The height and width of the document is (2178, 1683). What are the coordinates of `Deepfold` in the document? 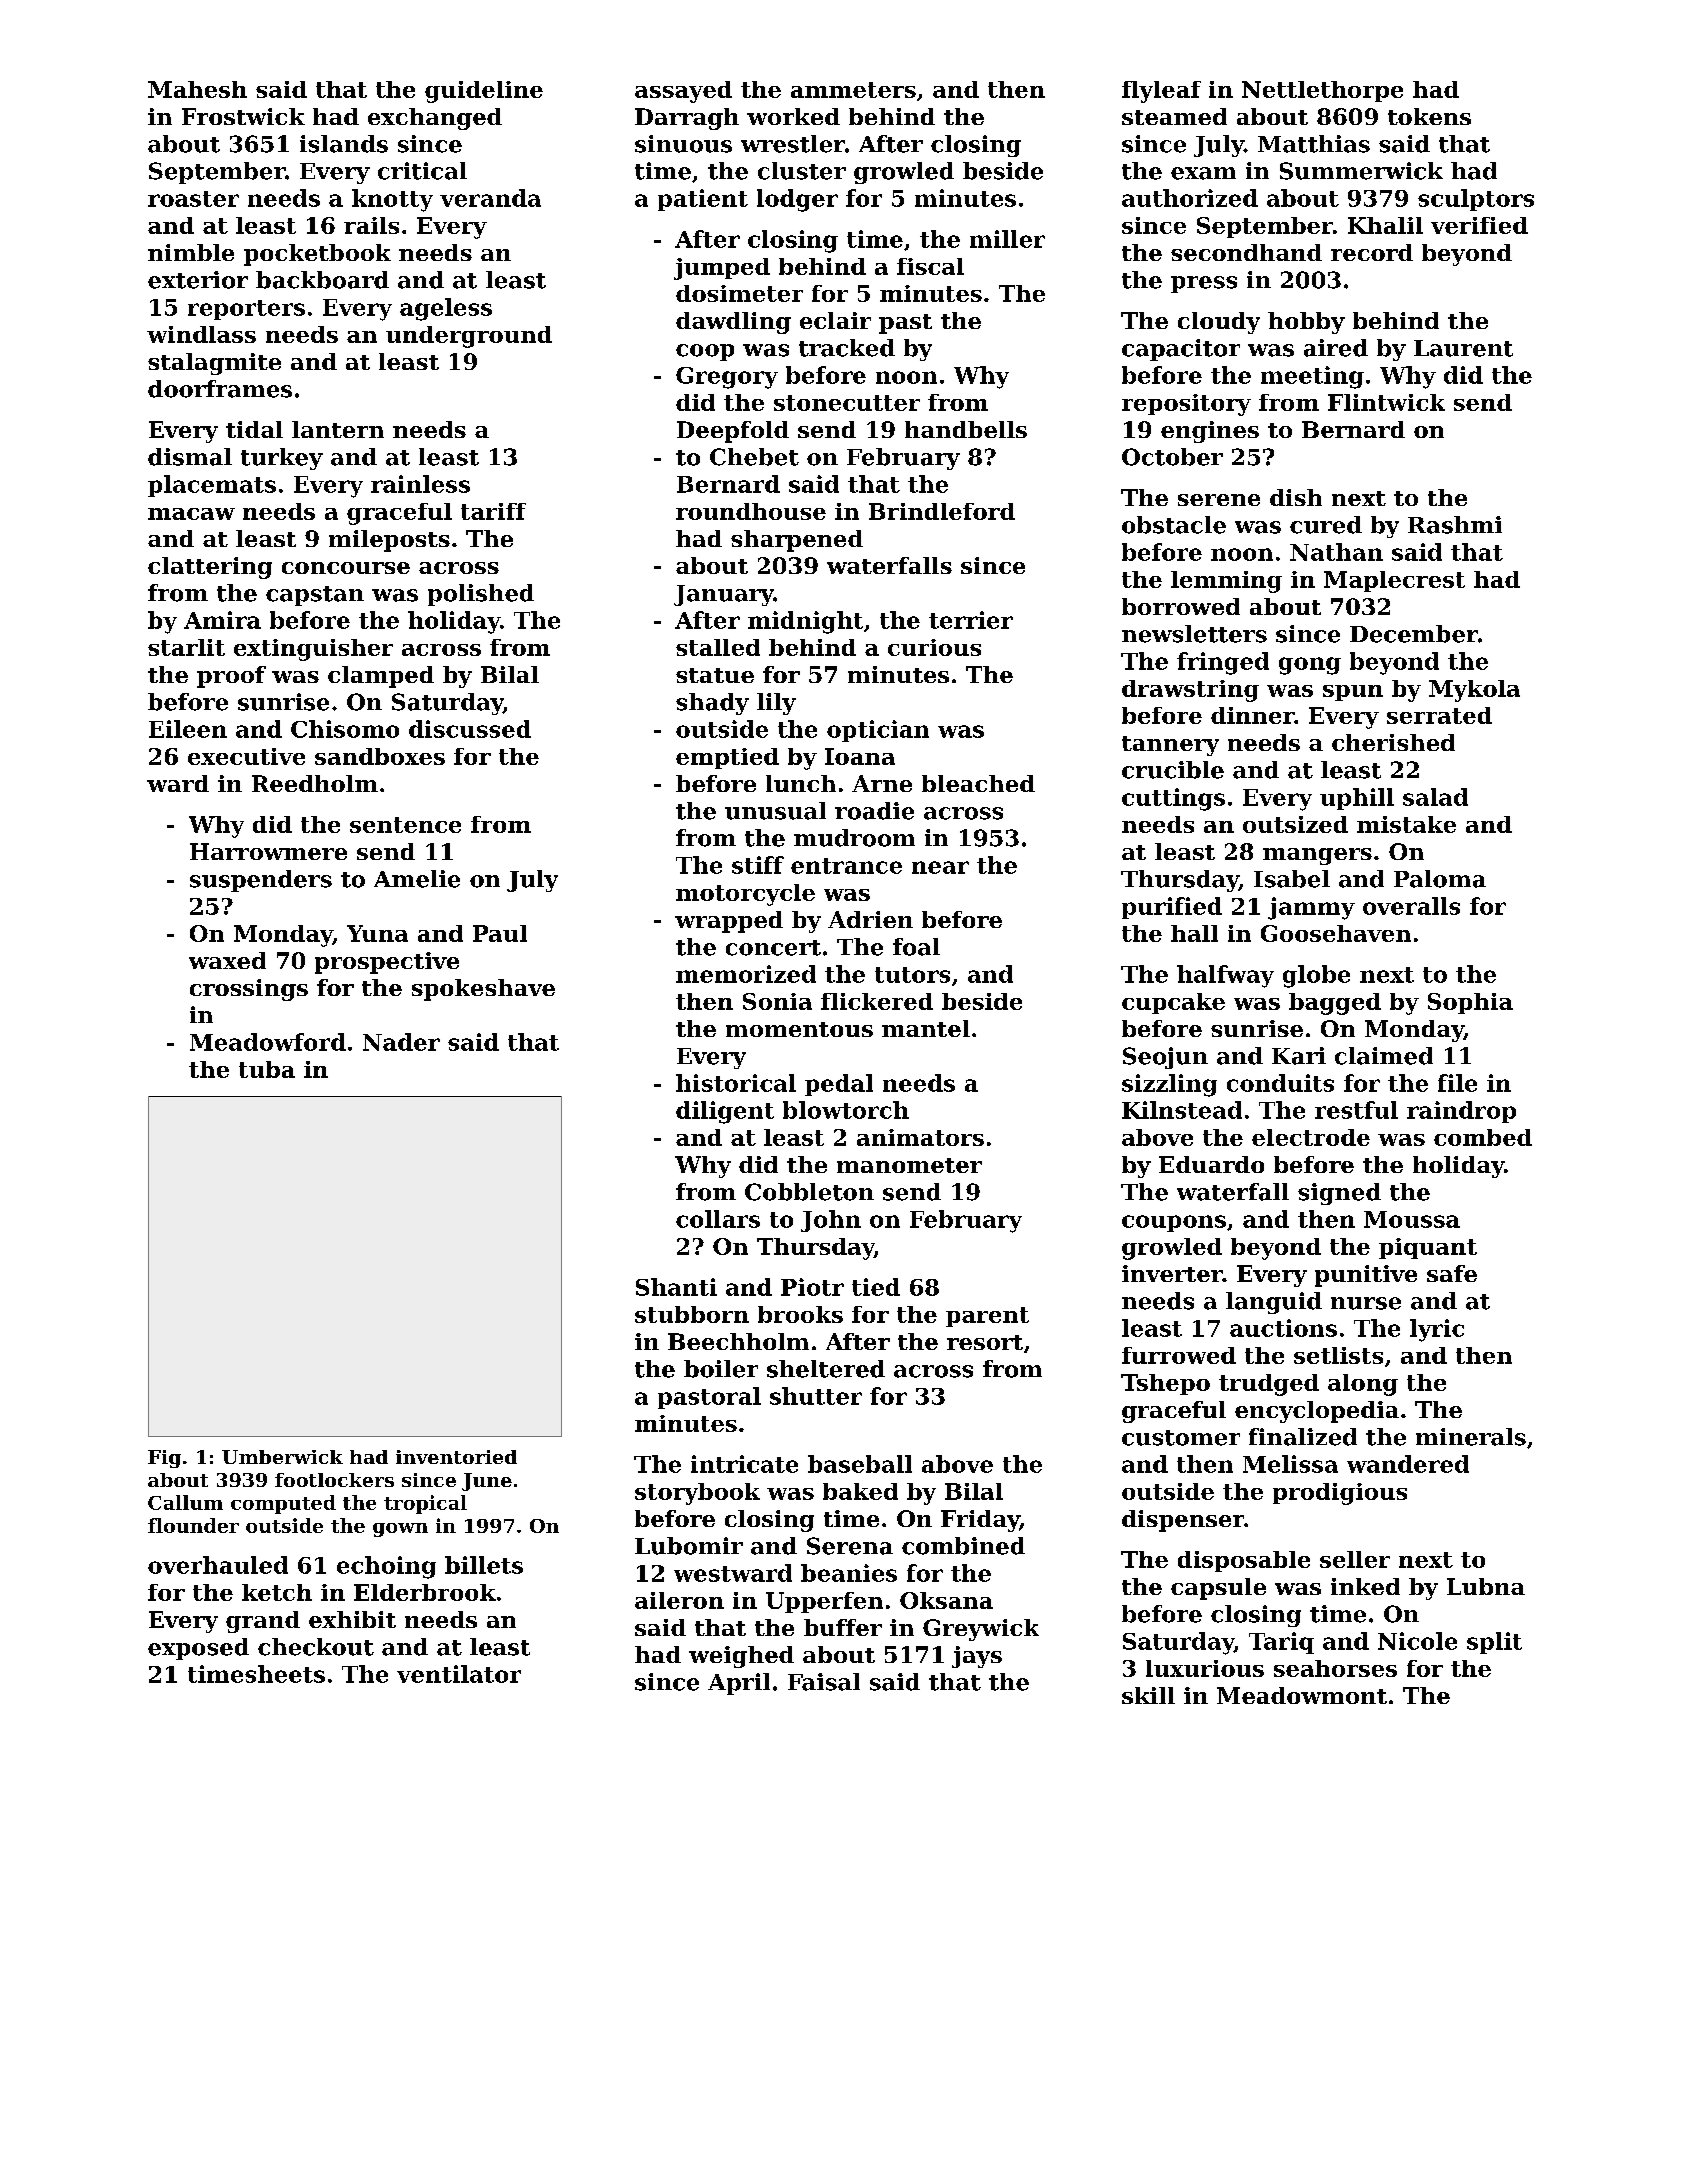 It's located at (733, 432).
